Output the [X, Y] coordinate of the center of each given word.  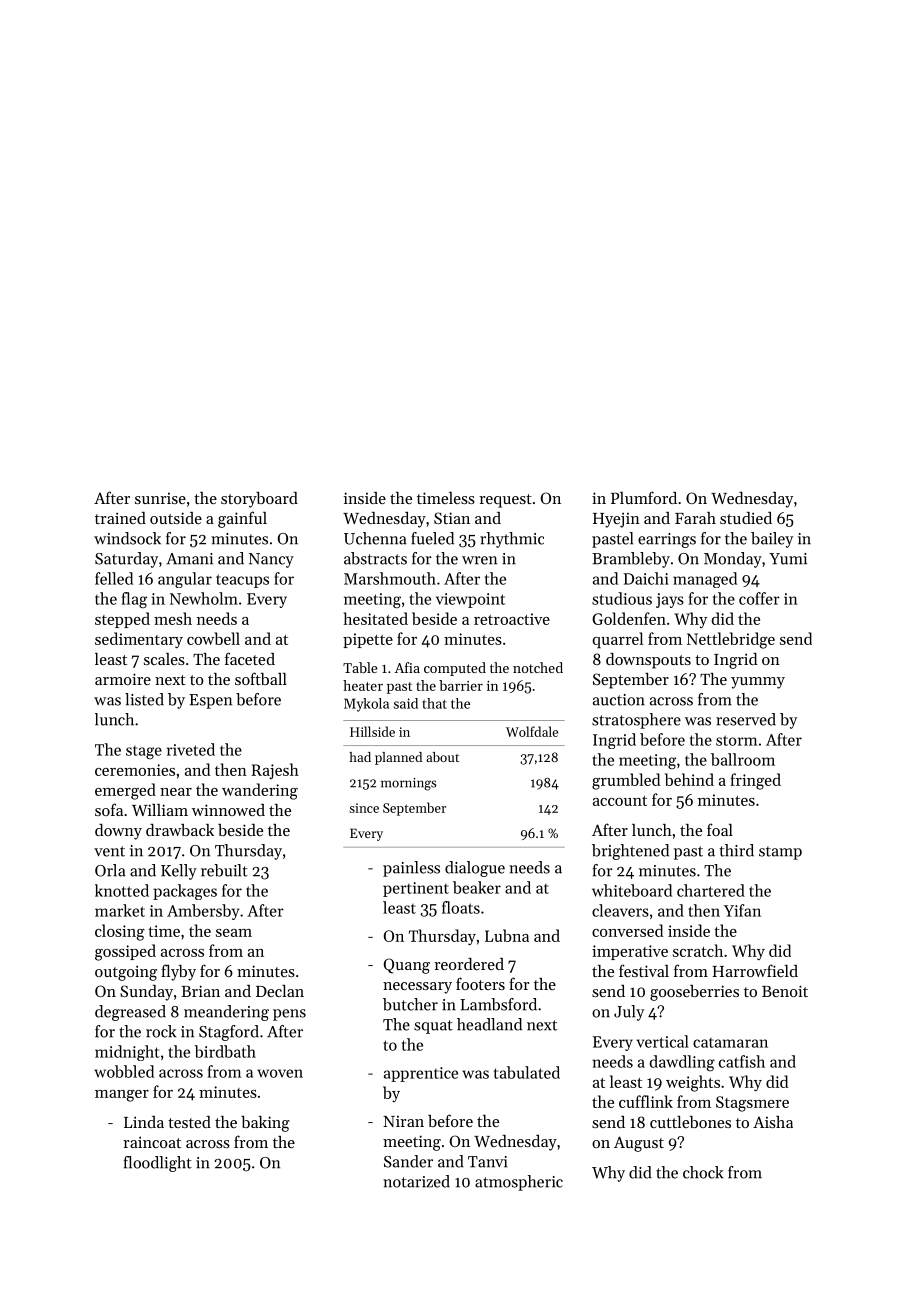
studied [746, 518]
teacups [242, 581]
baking [265, 1124]
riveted [191, 749]
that [434, 703]
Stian [452, 518]
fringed [755, 781]
